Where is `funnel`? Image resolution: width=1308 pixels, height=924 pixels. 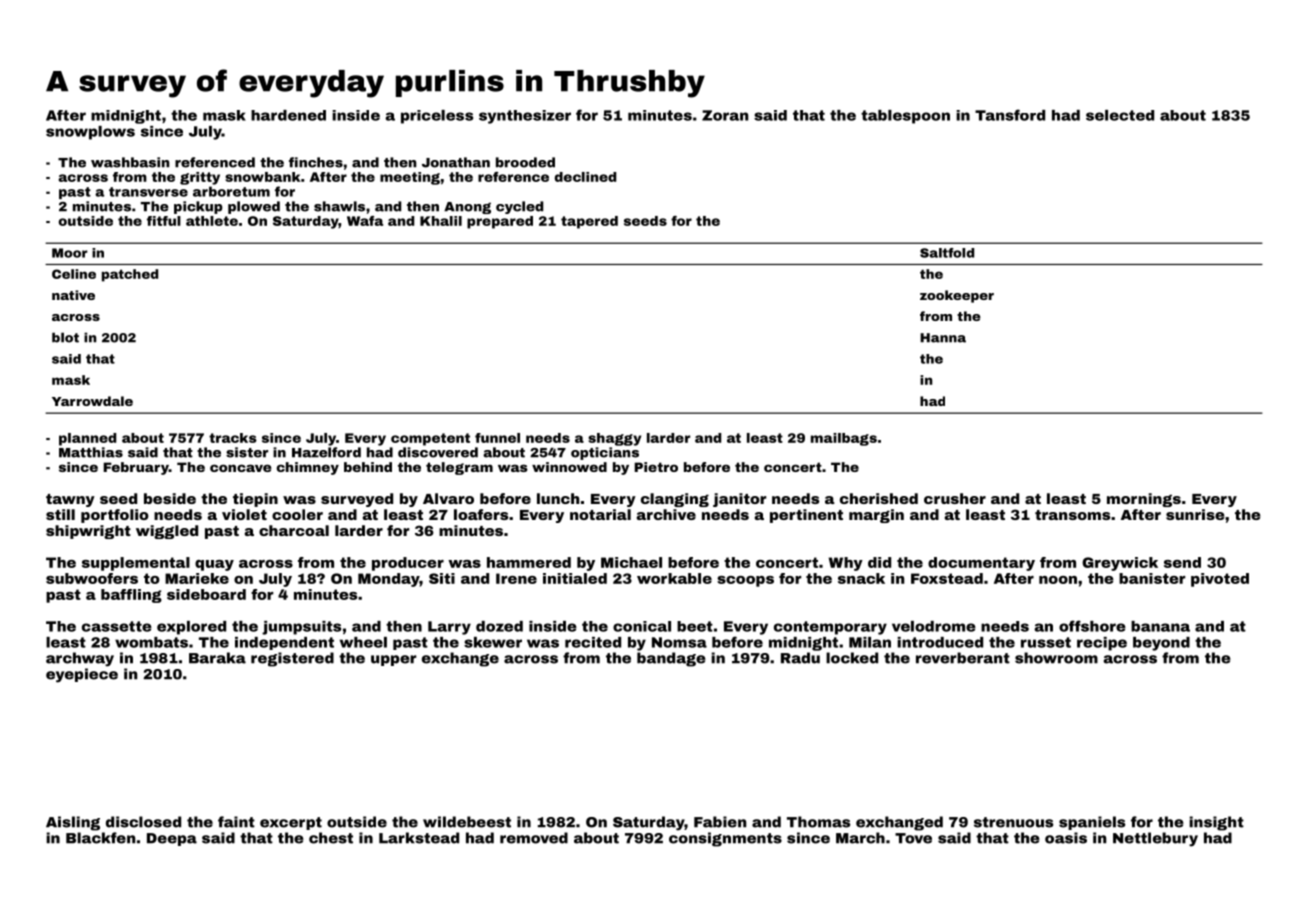
funnel is located at coordinates (497, 438).
